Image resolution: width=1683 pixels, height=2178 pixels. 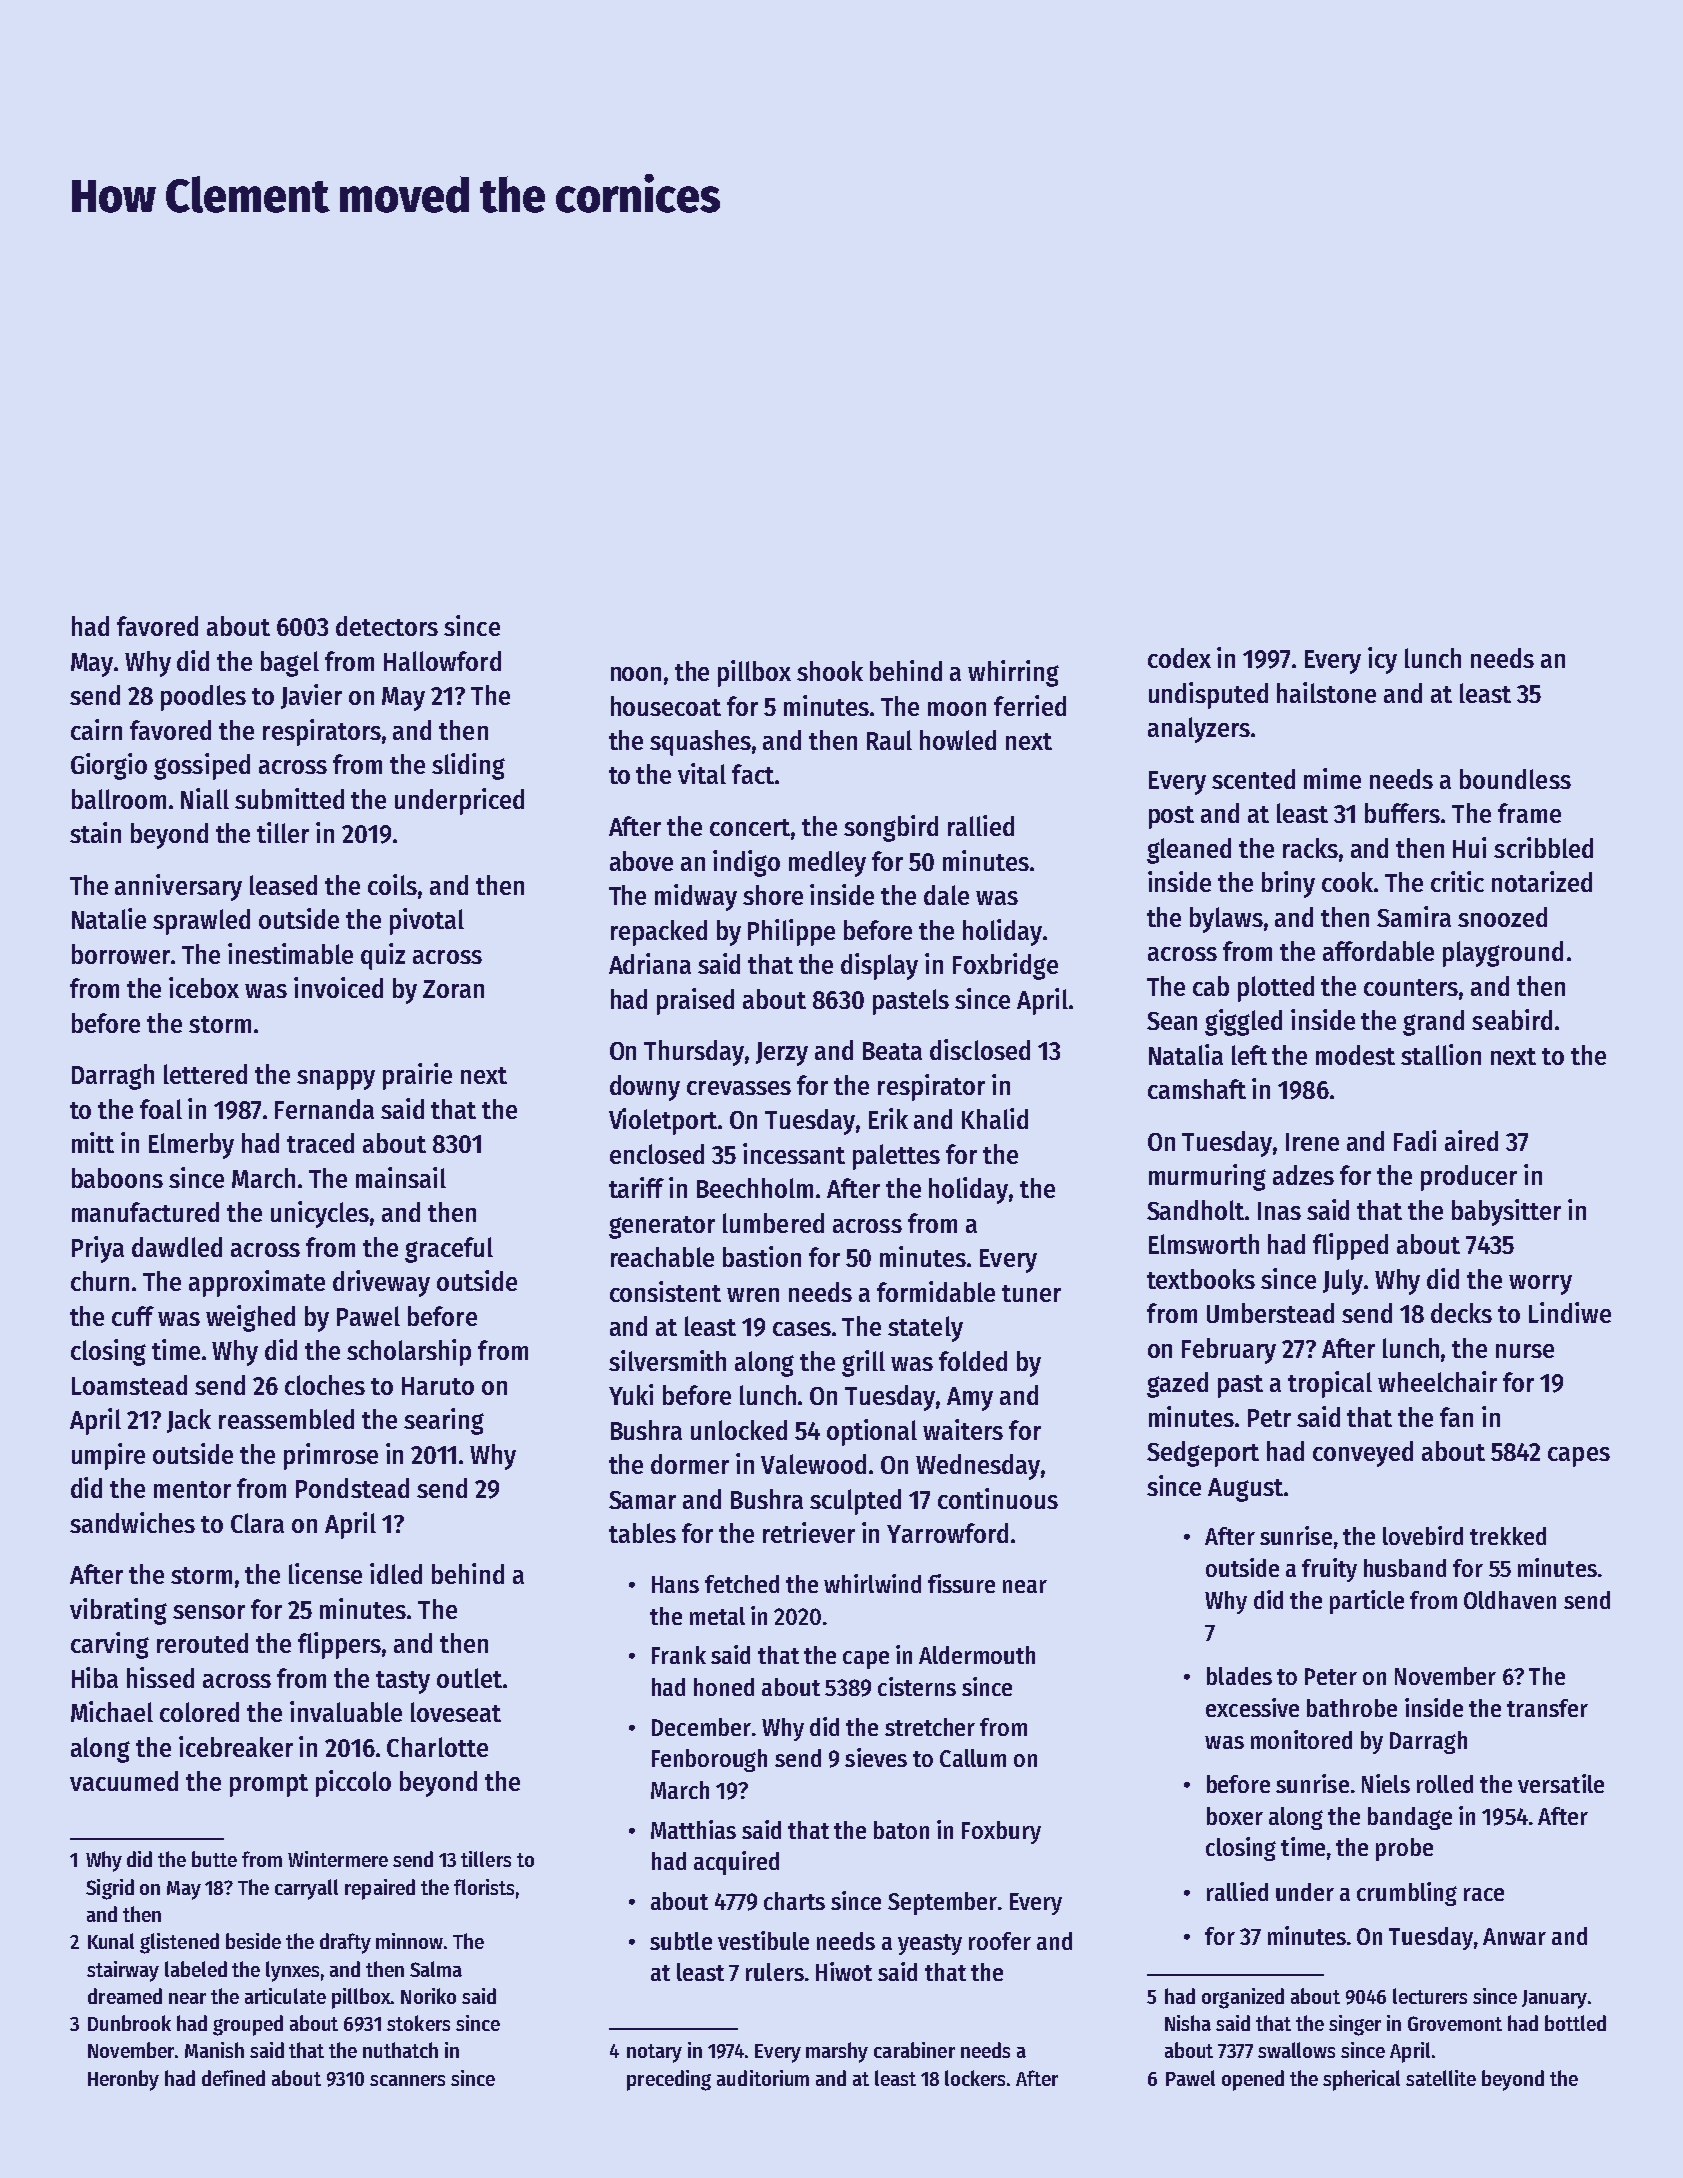 I want to click on monitored, so click(x=1301, y=1739).
